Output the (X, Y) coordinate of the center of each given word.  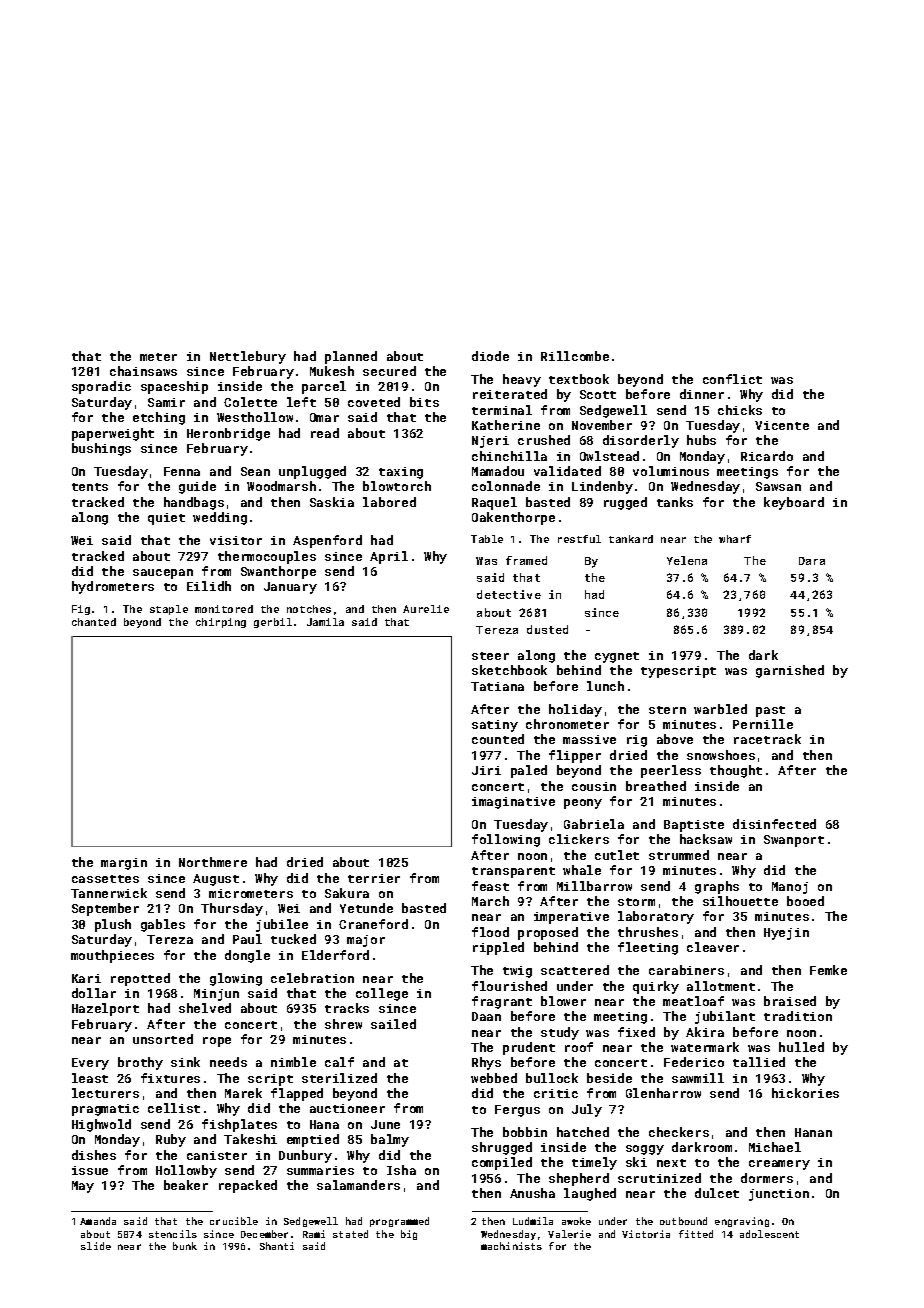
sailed (393, 1024)
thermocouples (267, 557)
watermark (705, 1047)
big (409, 1235)
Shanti (277, 1246)
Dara (812, 561)
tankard (631, 539)
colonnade (506, 486)
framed (526, 560)
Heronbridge (228, 434)
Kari (86, 978)
